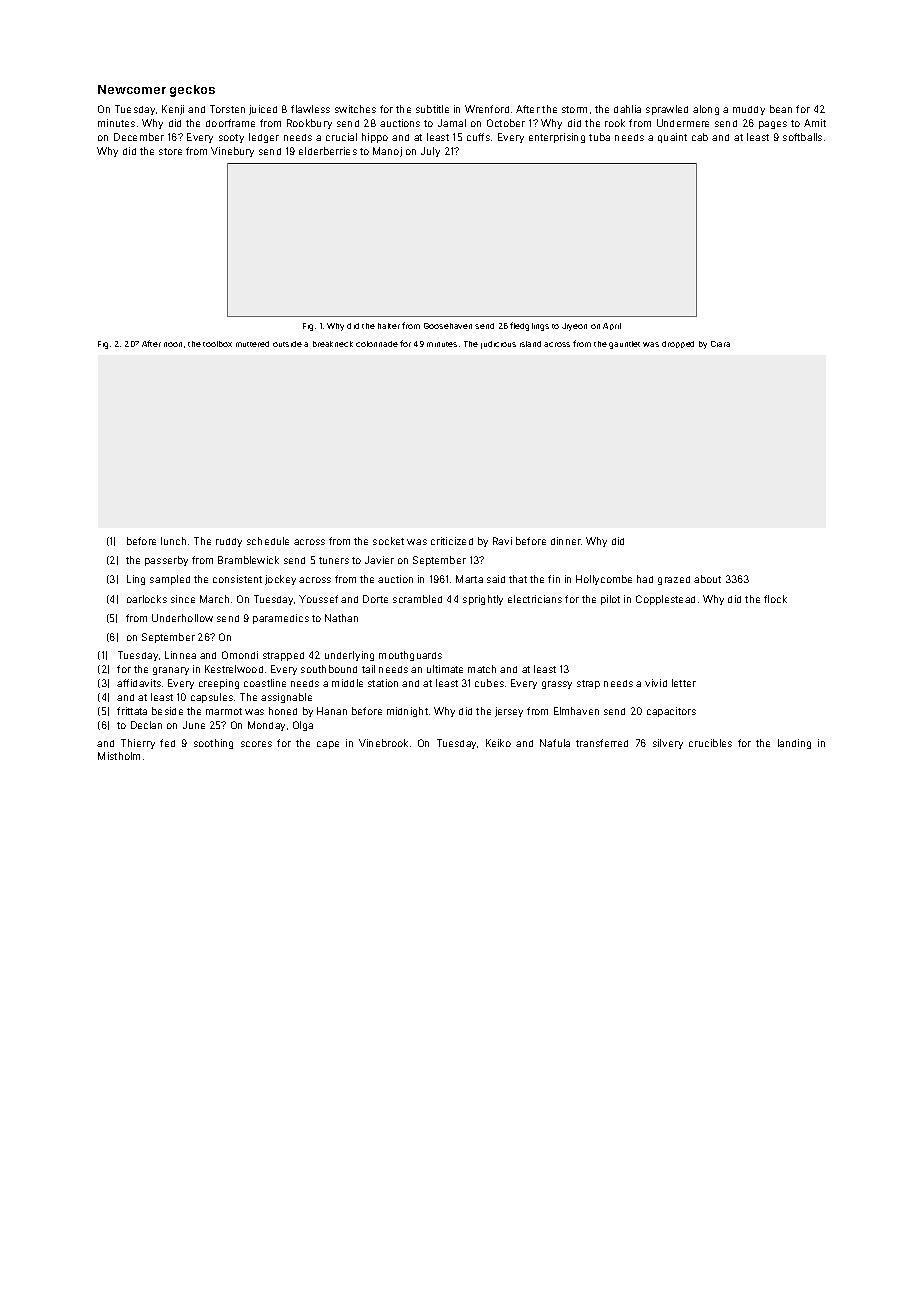 This image has height=1308, width=924. Describe the element at coordinates (389, 326) in the image. I see `halter` at that location.
